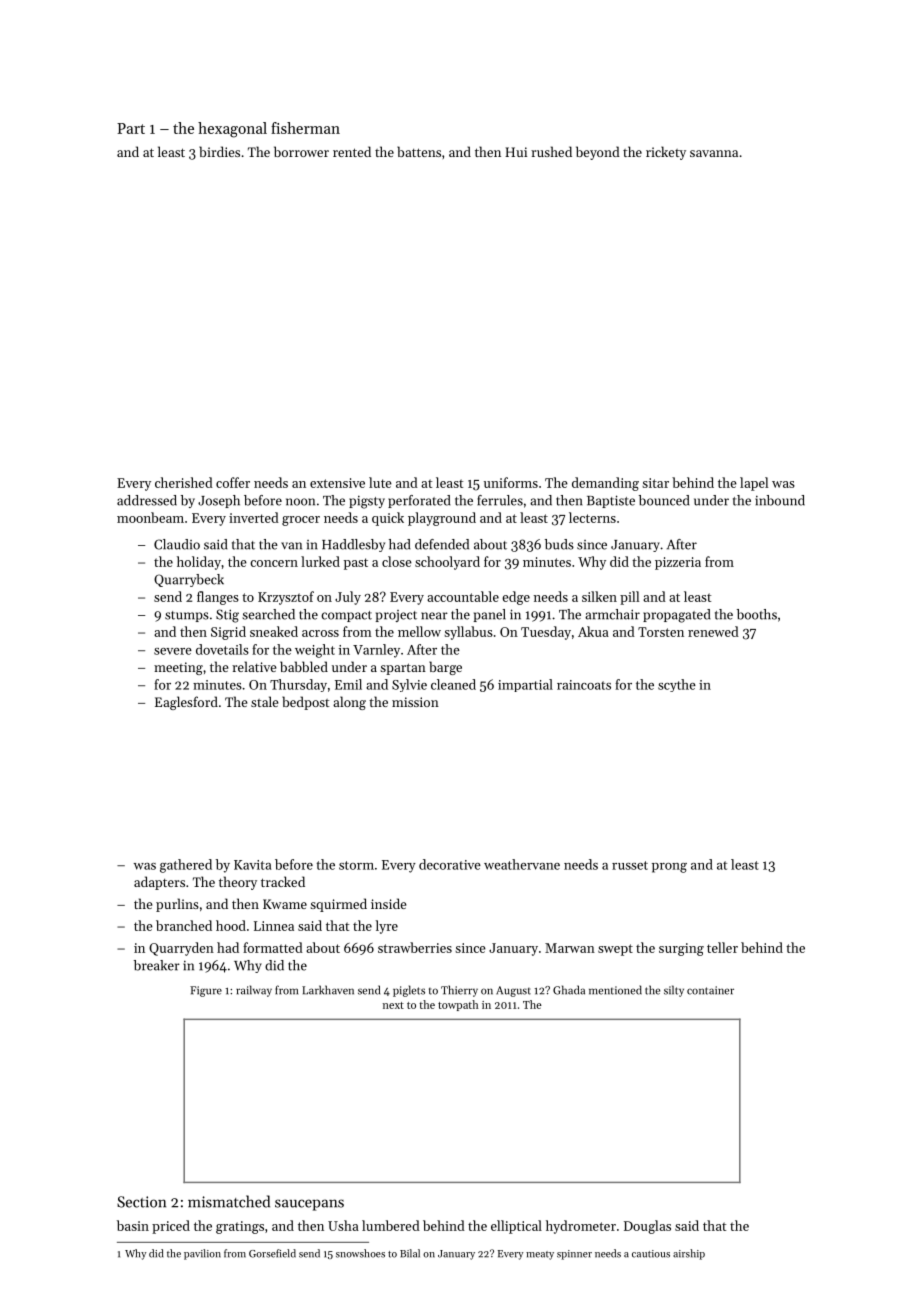 This page has width=924, height=1308. I want to click on Sylvie, so click(409, 685).
